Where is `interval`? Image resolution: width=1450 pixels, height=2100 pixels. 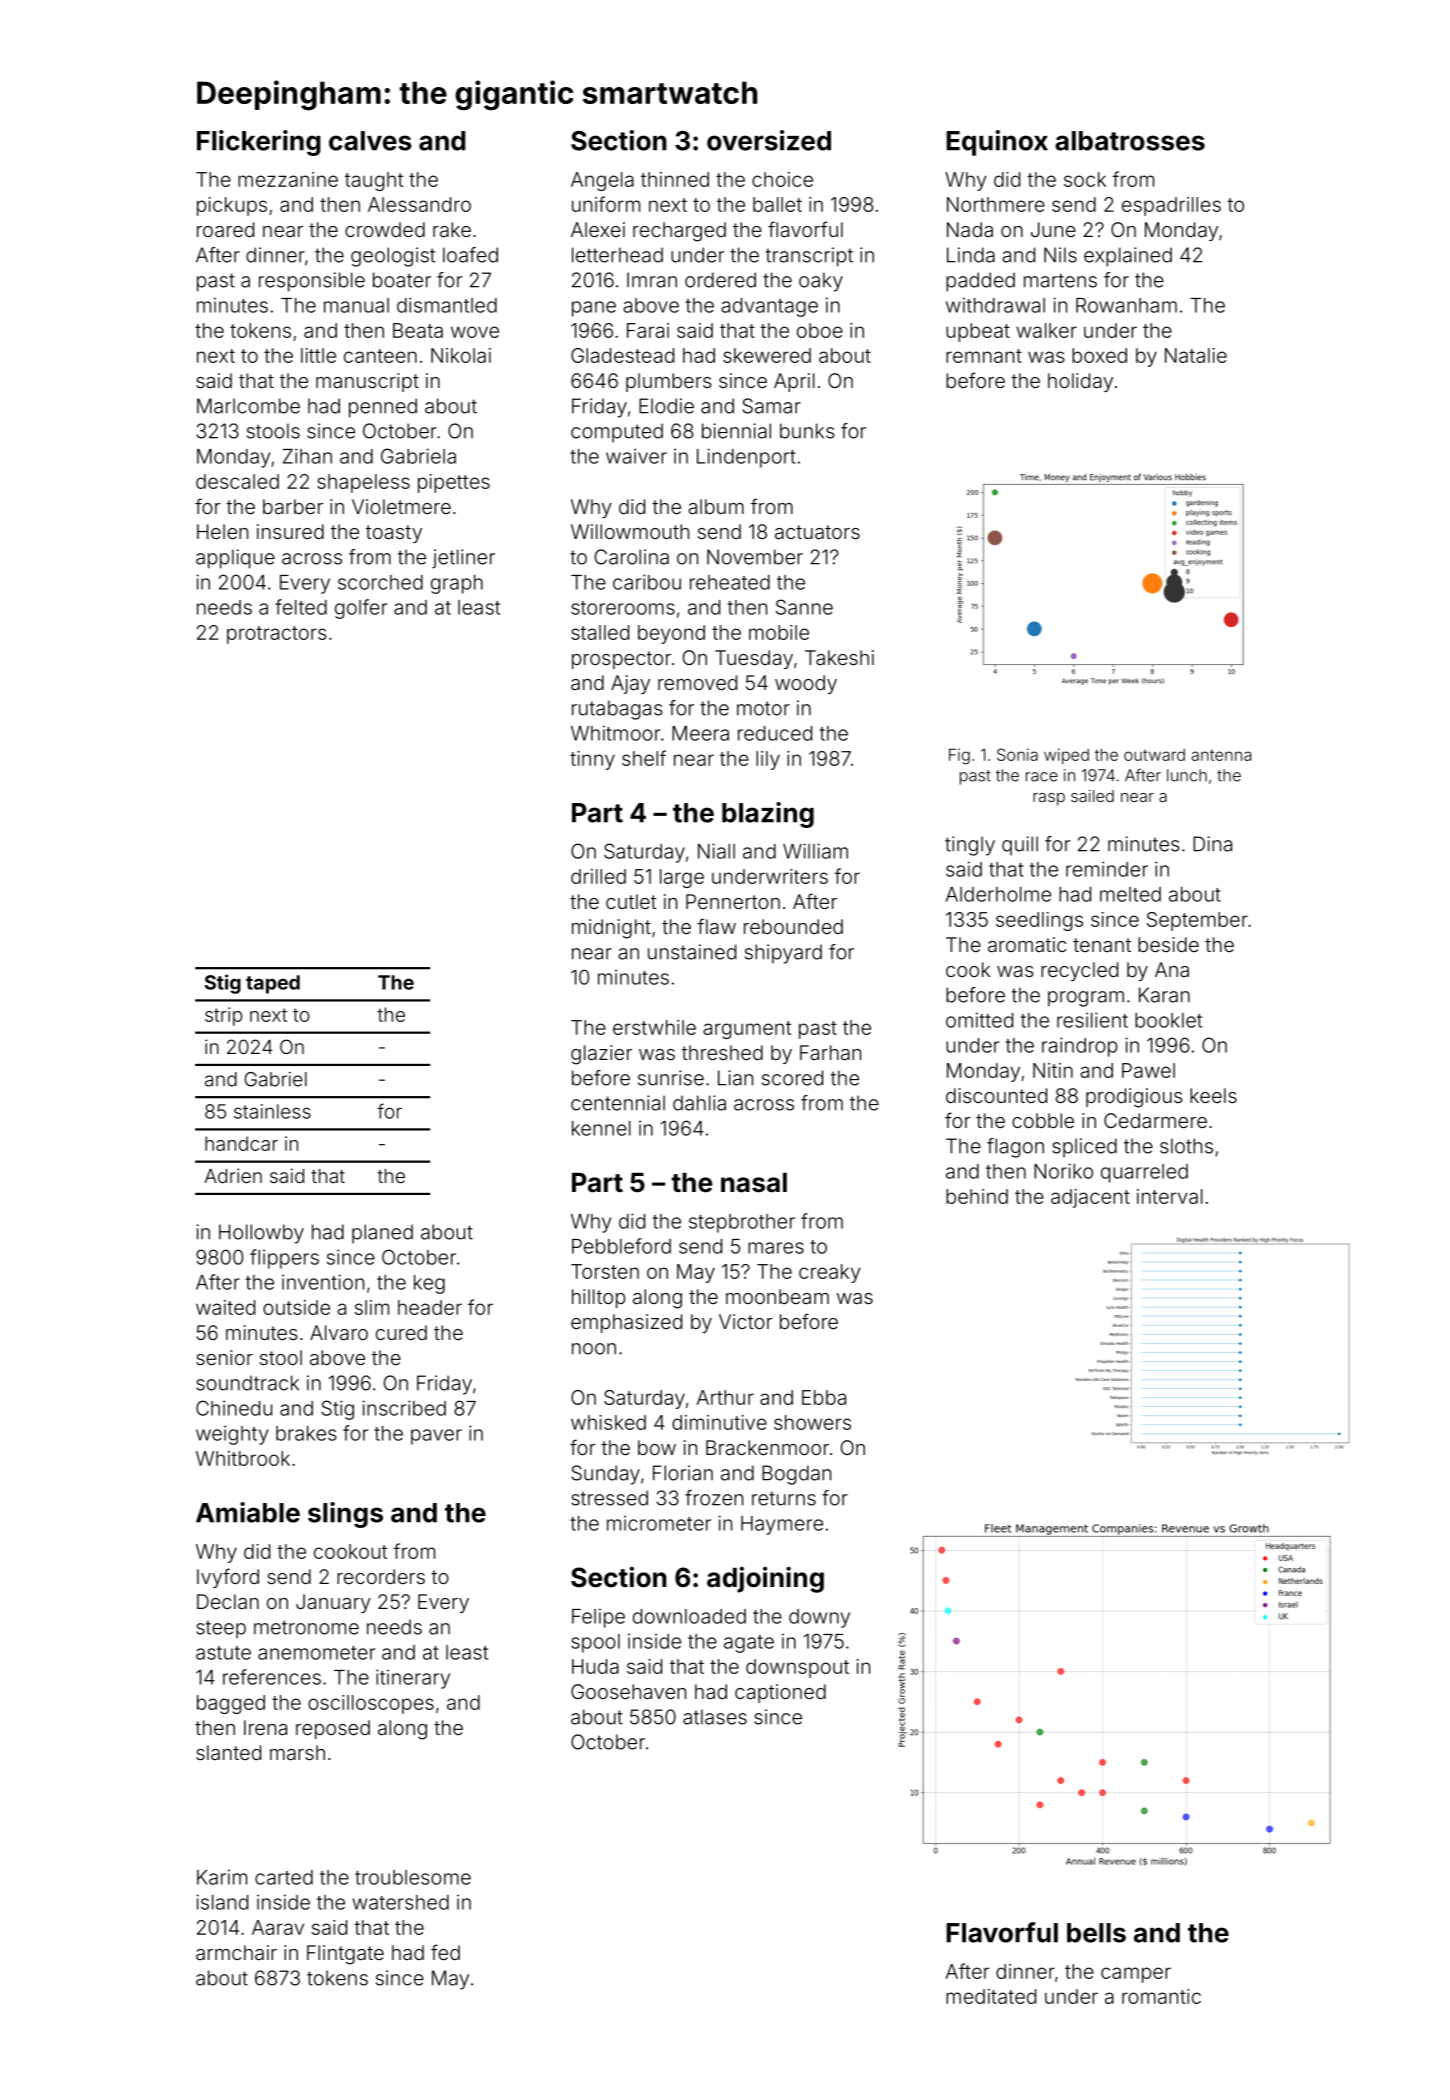
interval is located at coordinates (1170, 1196).
